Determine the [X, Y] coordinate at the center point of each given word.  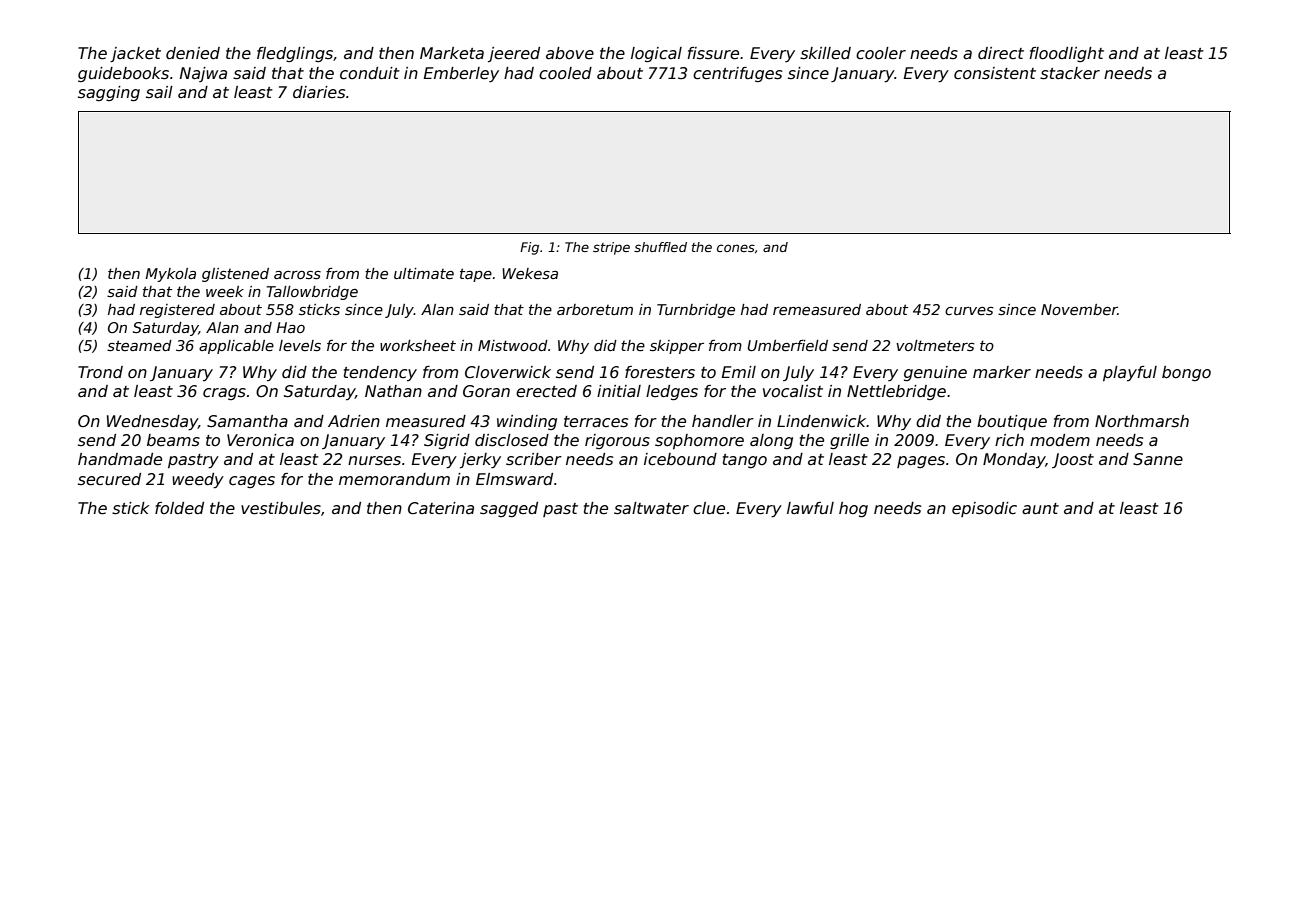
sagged [509, 509]
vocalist [793, 391]
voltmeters [935, 345]
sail [159, 92]
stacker [1070, 73]
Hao [290, 327]
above [570, 53]
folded [179, 508]
